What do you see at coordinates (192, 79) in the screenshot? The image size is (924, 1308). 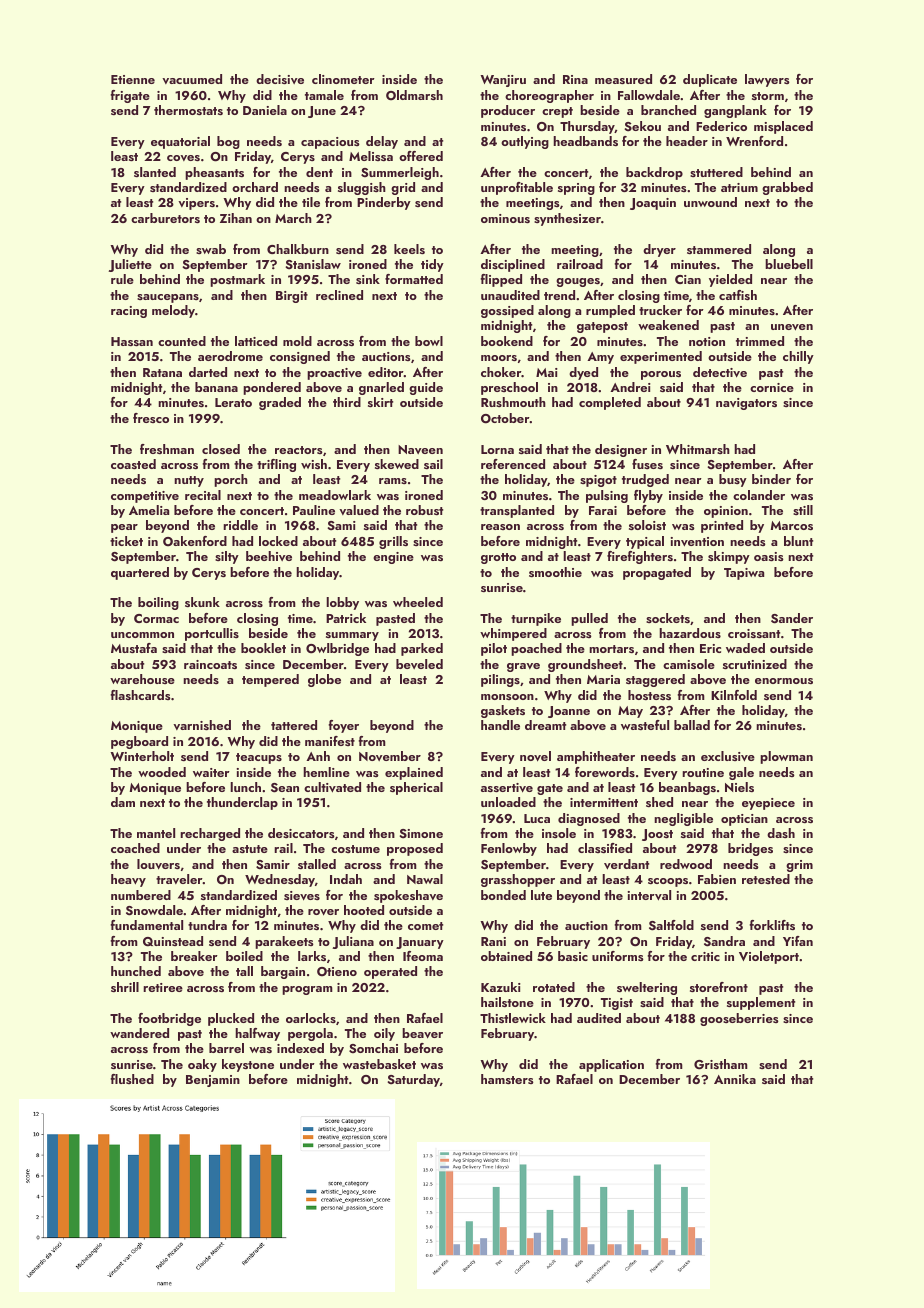 I see `vacuumed` at bounding box center [192, 79].
